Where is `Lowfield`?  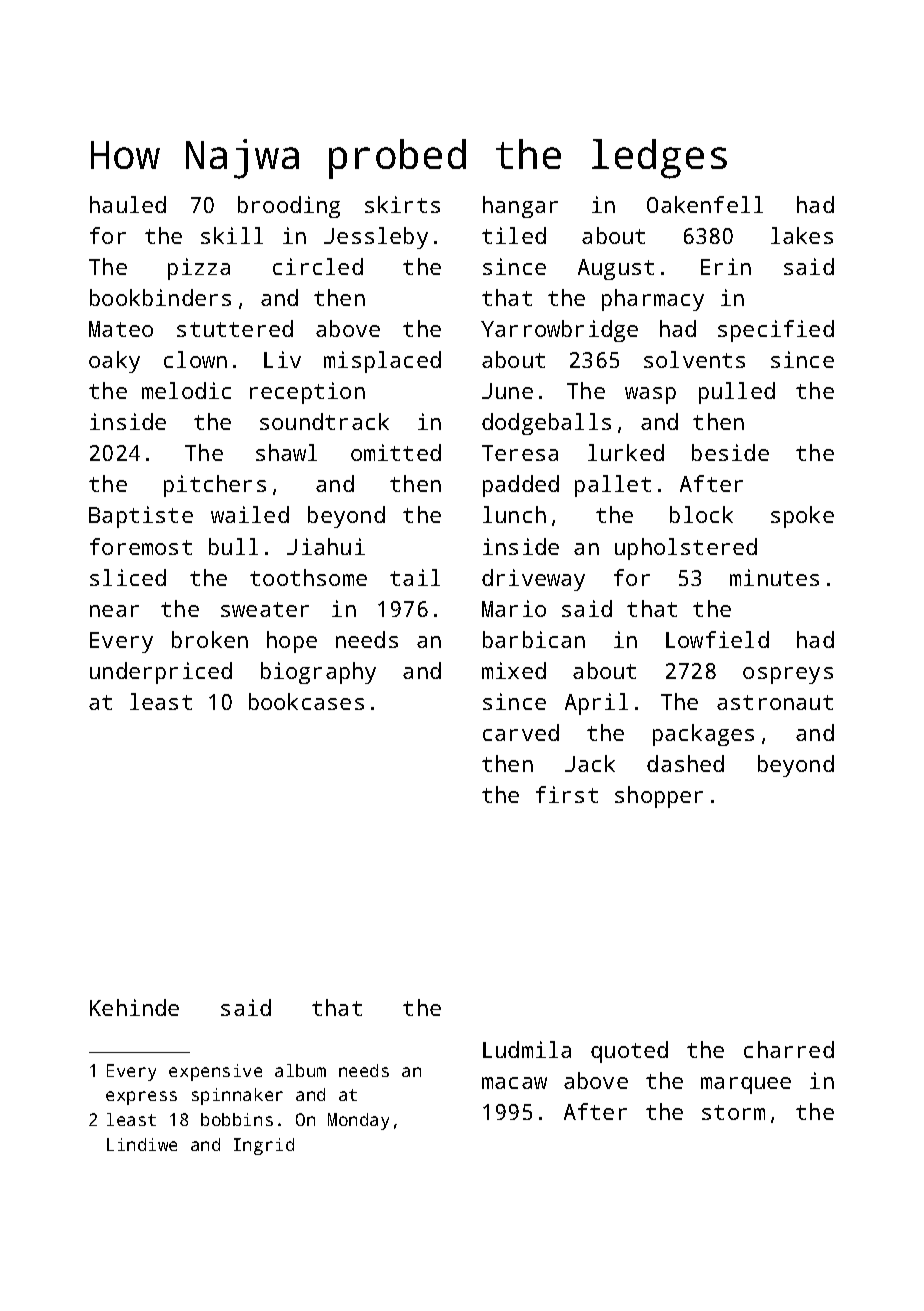
Lowfield is located at coordinates (717, 639).
